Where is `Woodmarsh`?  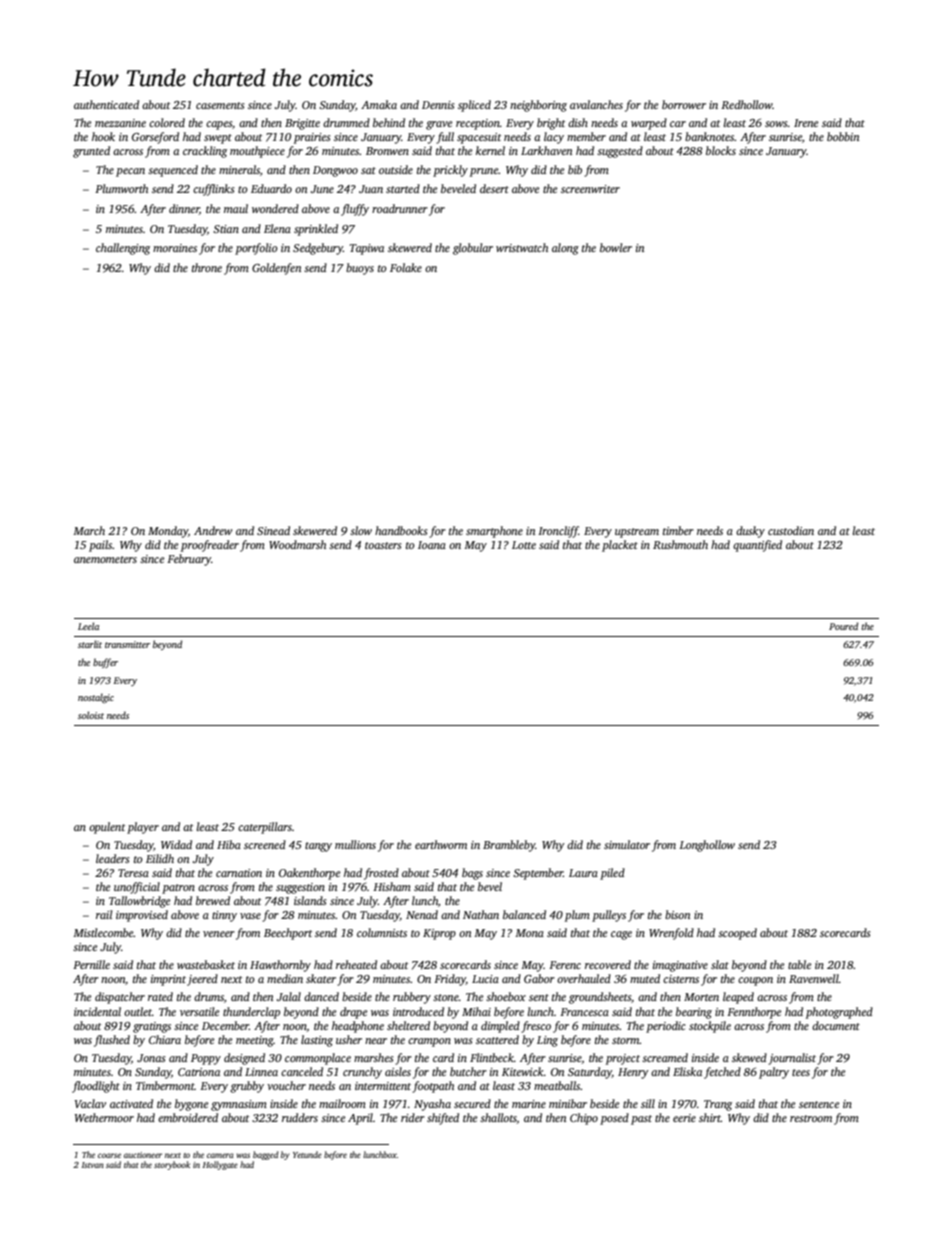
Woodmarsh is located at coordinates (297, 544).
